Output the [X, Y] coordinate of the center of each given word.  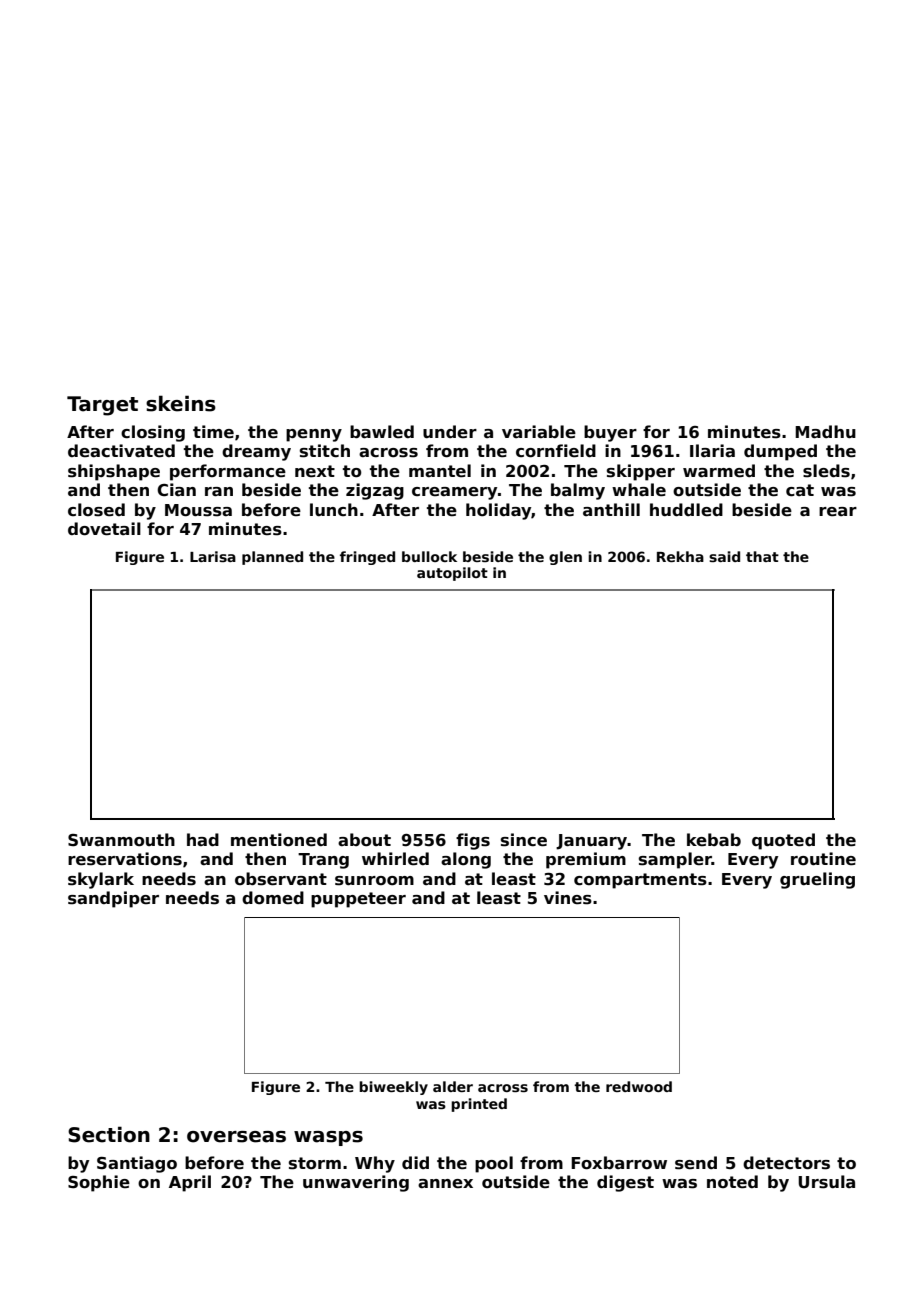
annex [445, 1184]
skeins [181, 403]
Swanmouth [121, 840]
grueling [817, 880]
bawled [382, 432]
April [190, 1183]
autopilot [452, 574]
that [762, 556]
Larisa [213, 556]
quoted [783, 841]
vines [568, 898]
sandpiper [113, 899]
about [364, 840]
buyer [610, 433]
